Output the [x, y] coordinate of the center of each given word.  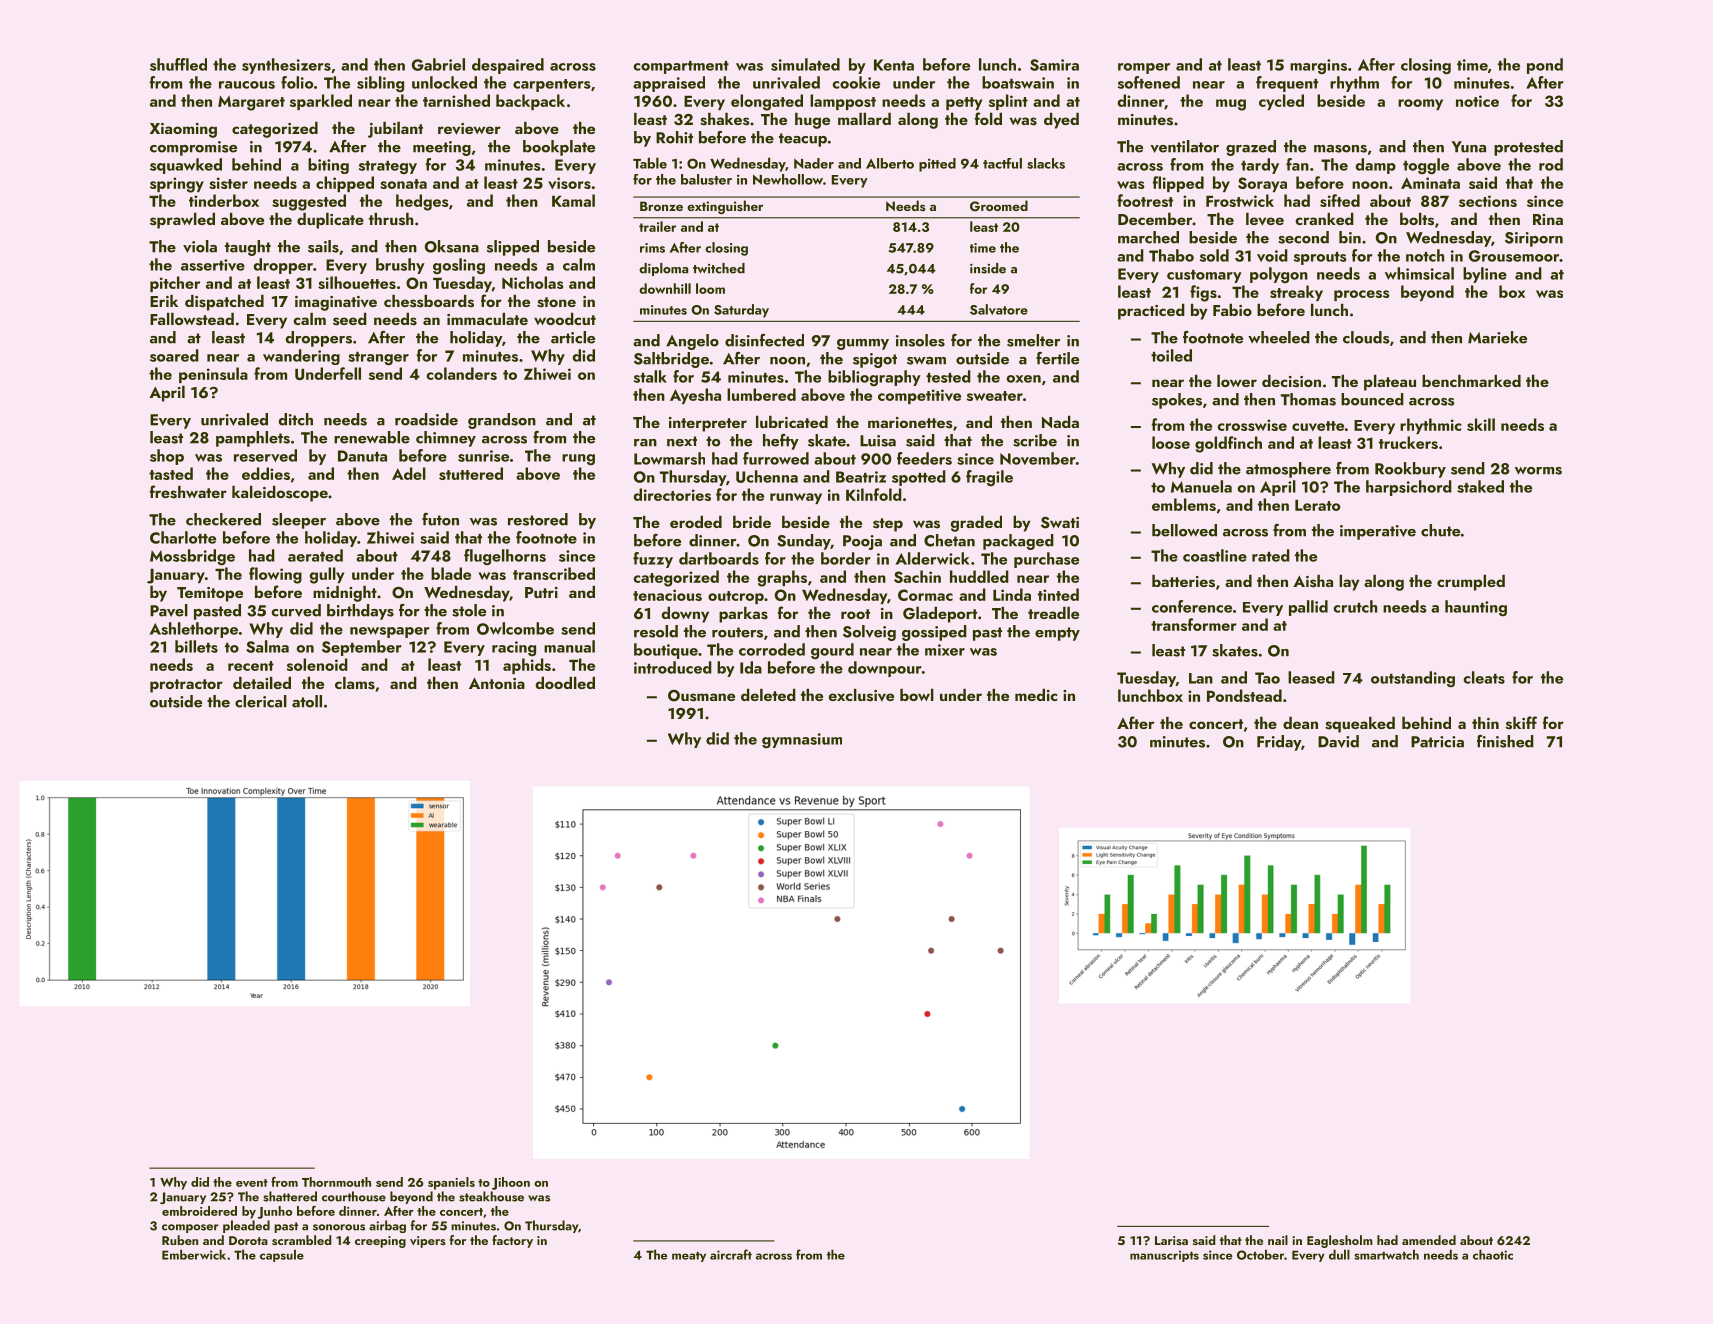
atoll [307, 701]
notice [1477, 101]
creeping [380, 1242]
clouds [1366, 337]
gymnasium [802, 740]
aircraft [731, 1254]
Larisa [1171, 1240]
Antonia [497, 683]
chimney [446, 439]
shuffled [178, 64]
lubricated [792, 422]
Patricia [1437, 742]
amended [1429, 1240]
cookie [856, 82]
